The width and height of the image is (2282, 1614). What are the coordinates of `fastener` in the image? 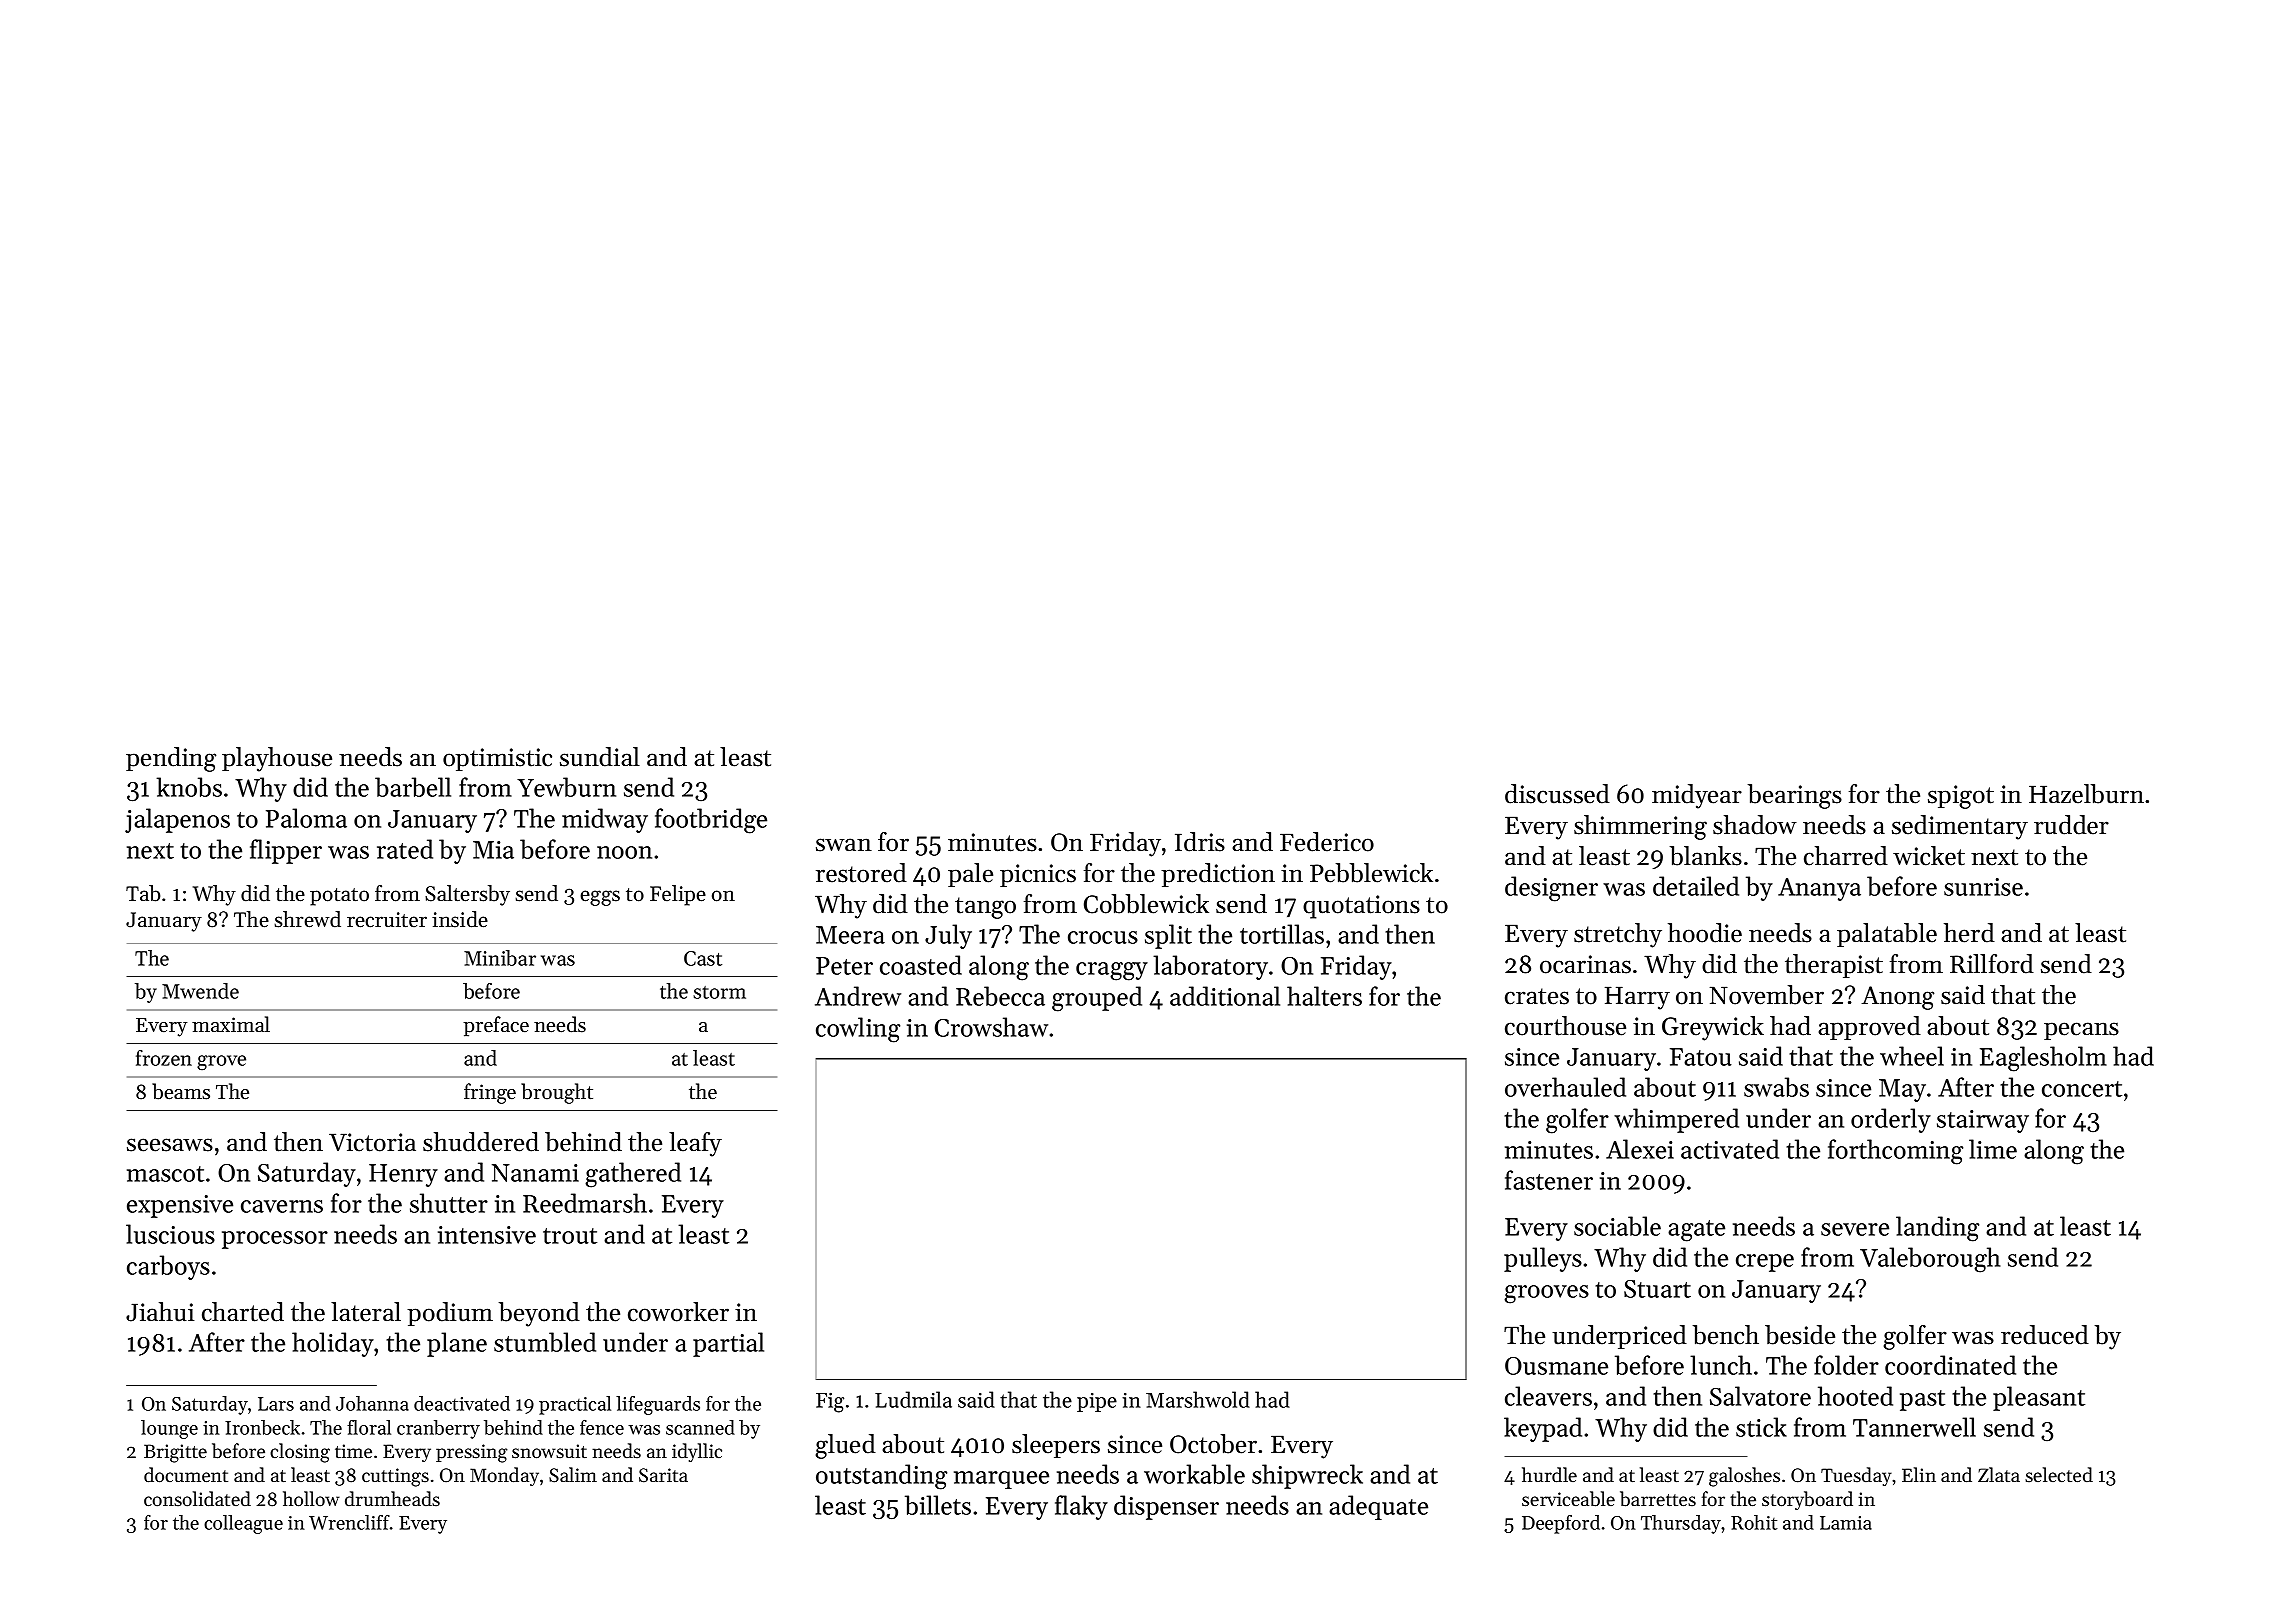 It's located at (1549, 1180).
